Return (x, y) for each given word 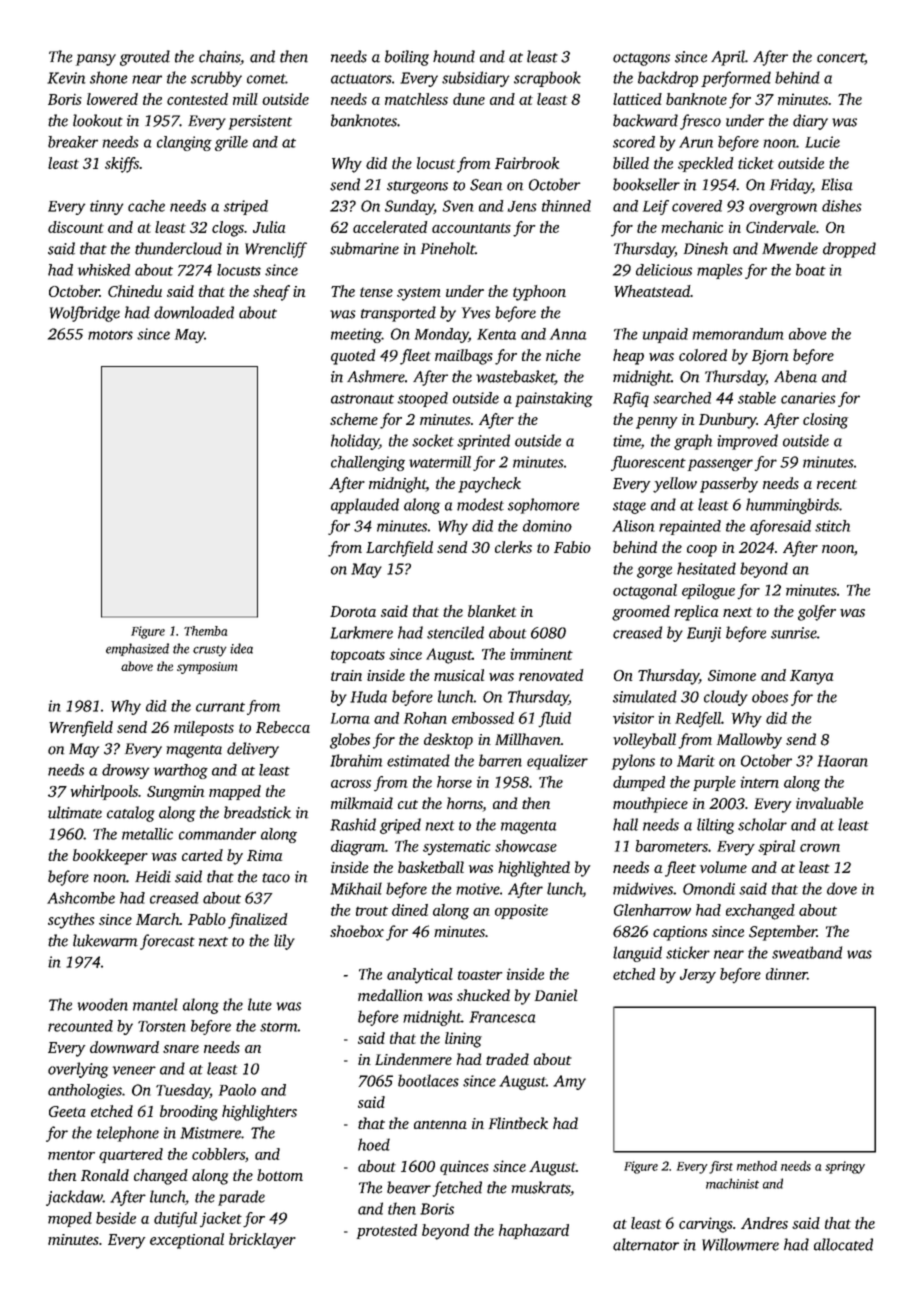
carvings (706, 1225)
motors (110, 335)
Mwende (790, 248)
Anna (568, 334)
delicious (664, 270)
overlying (78, 1070)
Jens (522, 206)
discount (76, 227)
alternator (646, 1244)
